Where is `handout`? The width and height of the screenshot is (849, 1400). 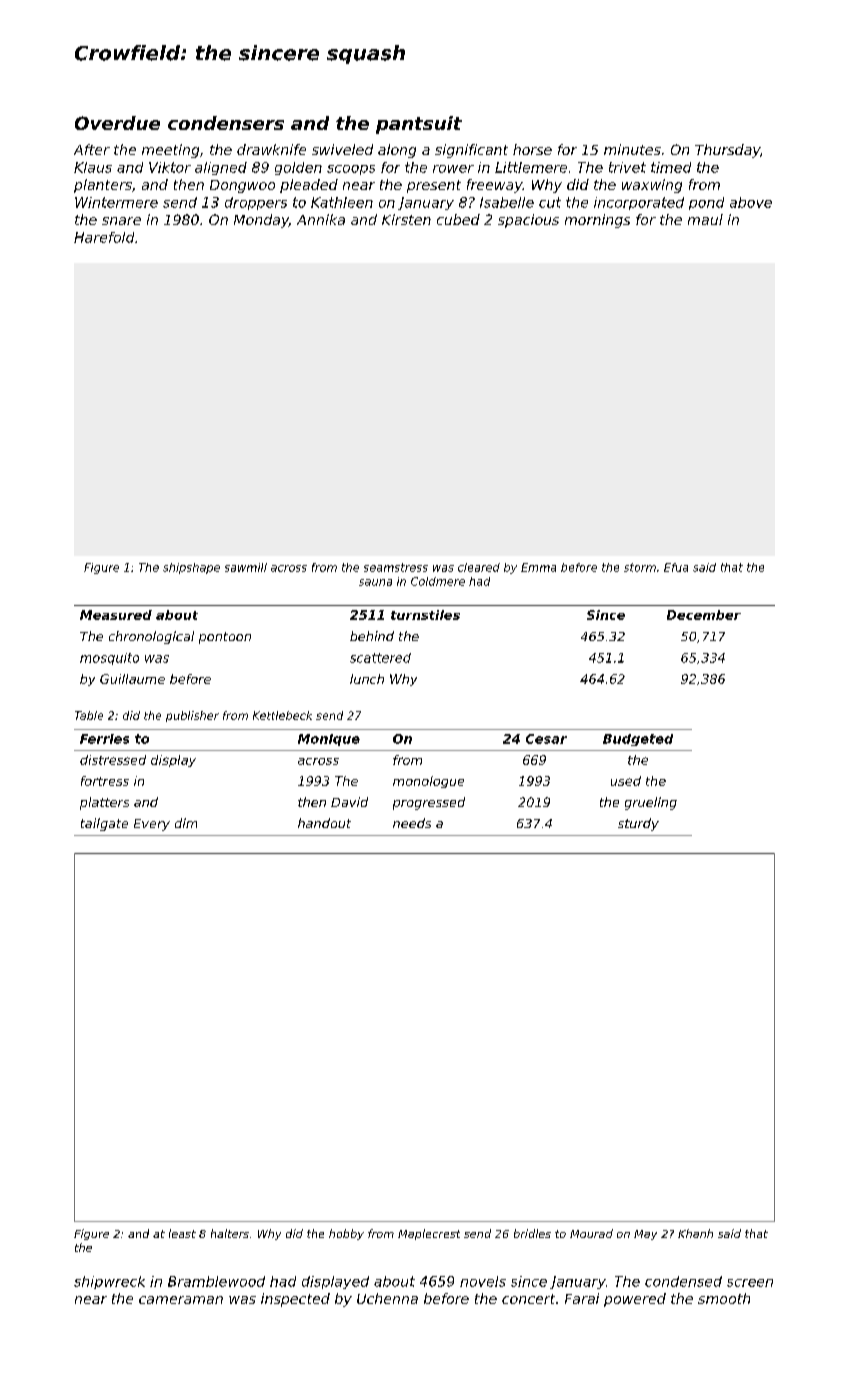 handout is located at coordinates (324, 823).
